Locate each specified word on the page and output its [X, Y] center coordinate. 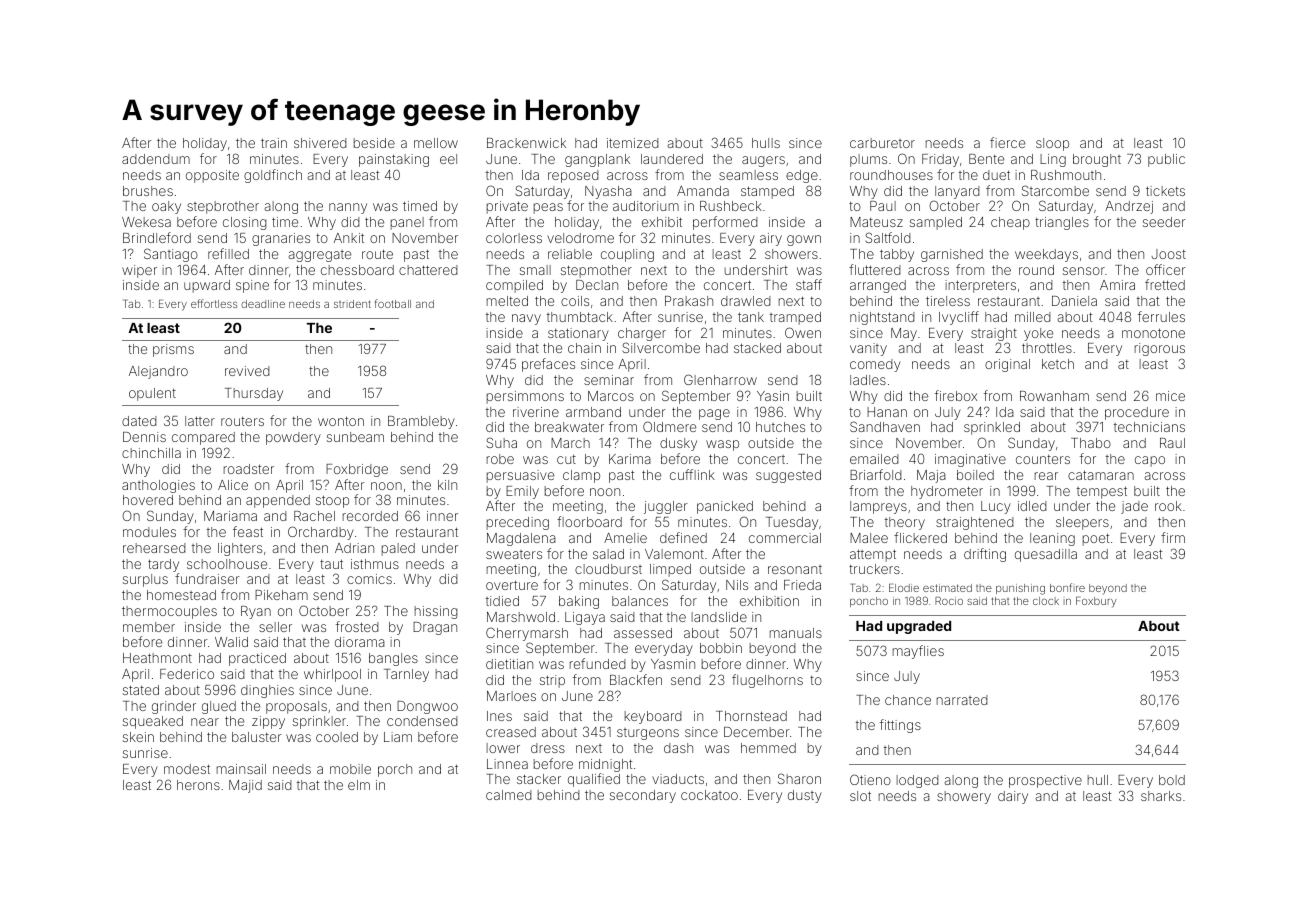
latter [200, 421]
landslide [719, 617]
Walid [231, 642]
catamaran [1101, 475]
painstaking [394, 160]
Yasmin [673, 664]
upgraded [919, 627]
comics [369, 579]
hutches [780, 427]
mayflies [918, 652]
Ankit [349, 238]
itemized [633, 143]
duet [996, 175]
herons [198, 785]
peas [548, 208]
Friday [940, 160]
